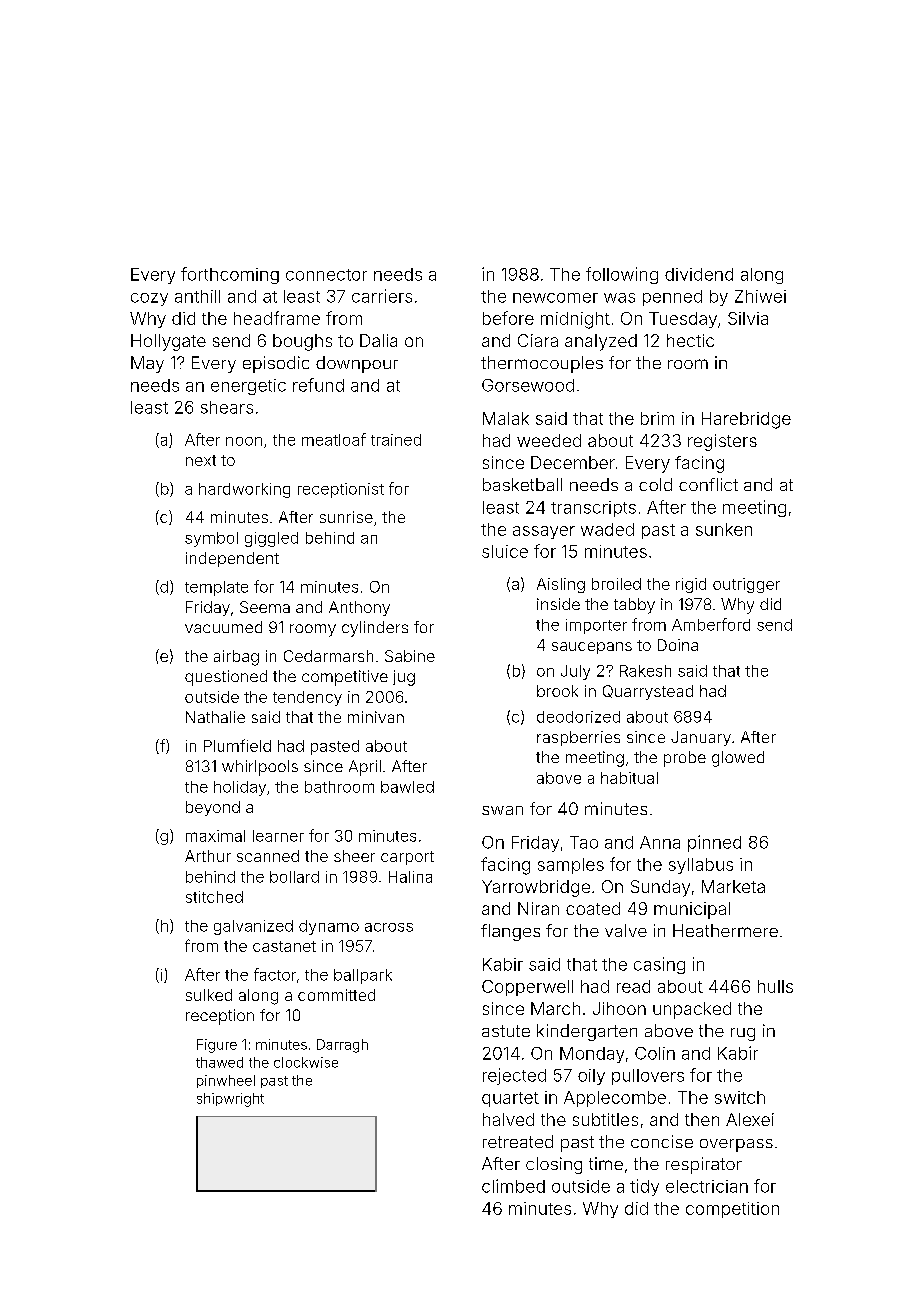  I want to click on questioned, so click(226, 678).
